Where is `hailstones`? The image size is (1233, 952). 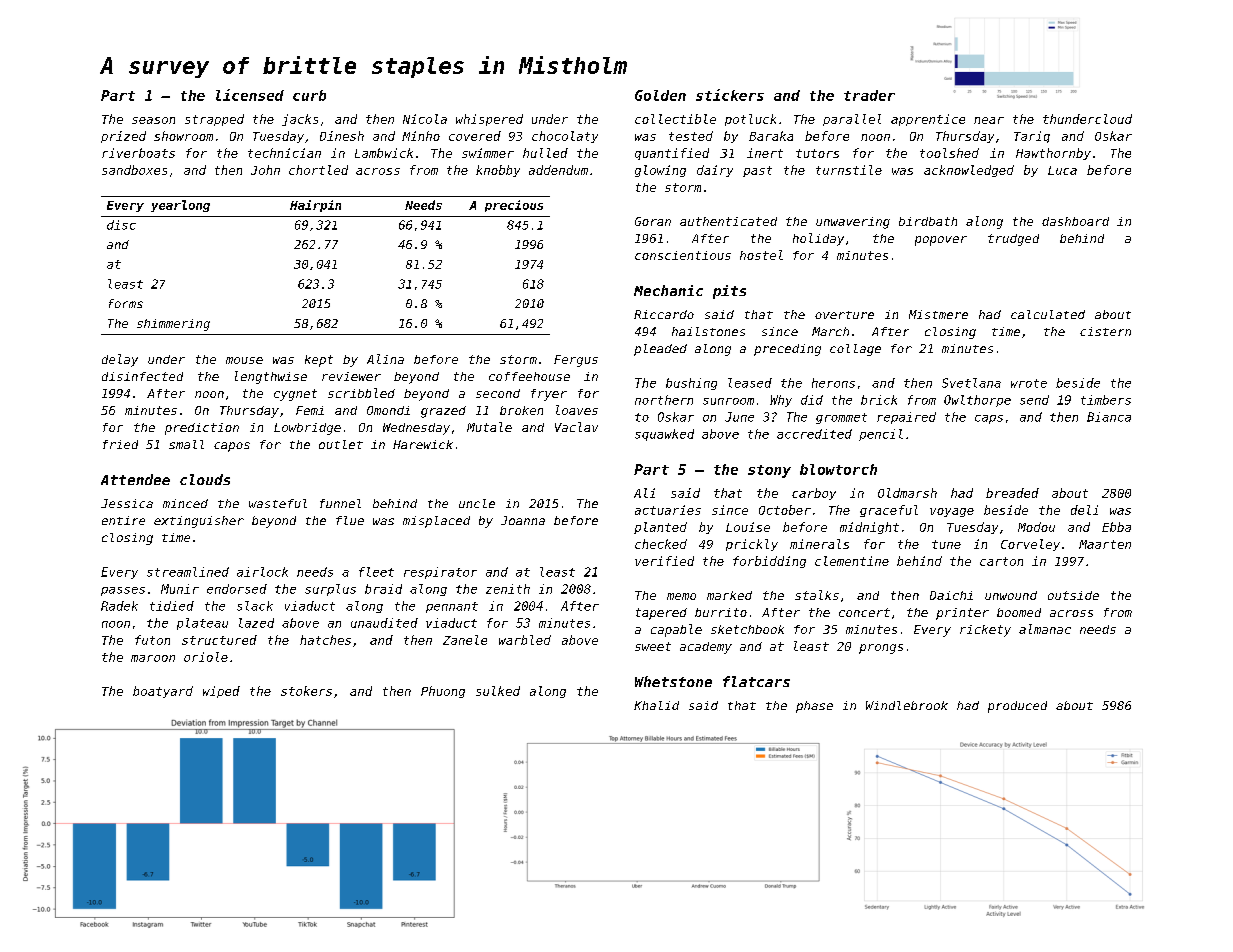 hailstones is located at coordinates (708, 331).
